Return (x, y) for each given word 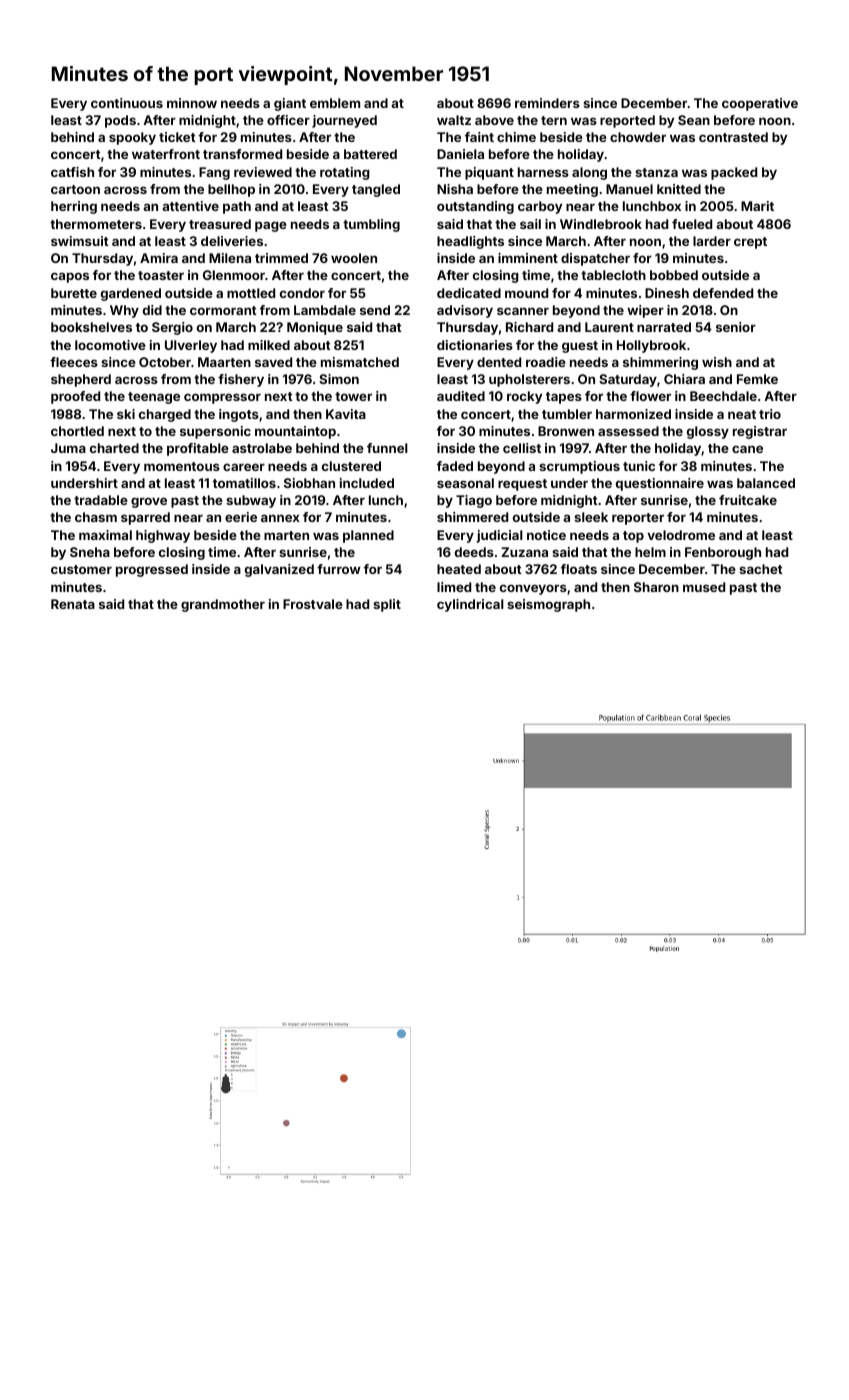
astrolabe (262, 448)
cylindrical (470, 605)
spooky (132, 138)
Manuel (629, 189)
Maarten (224, 362)
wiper (645, 311)
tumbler (567, 414)
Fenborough (723, 553)
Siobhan (309, 483)
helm (650, 552)
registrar (760, 432)
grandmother (223, 605)
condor (302, 293)
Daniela (460, 154)
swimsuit (80, 241)
